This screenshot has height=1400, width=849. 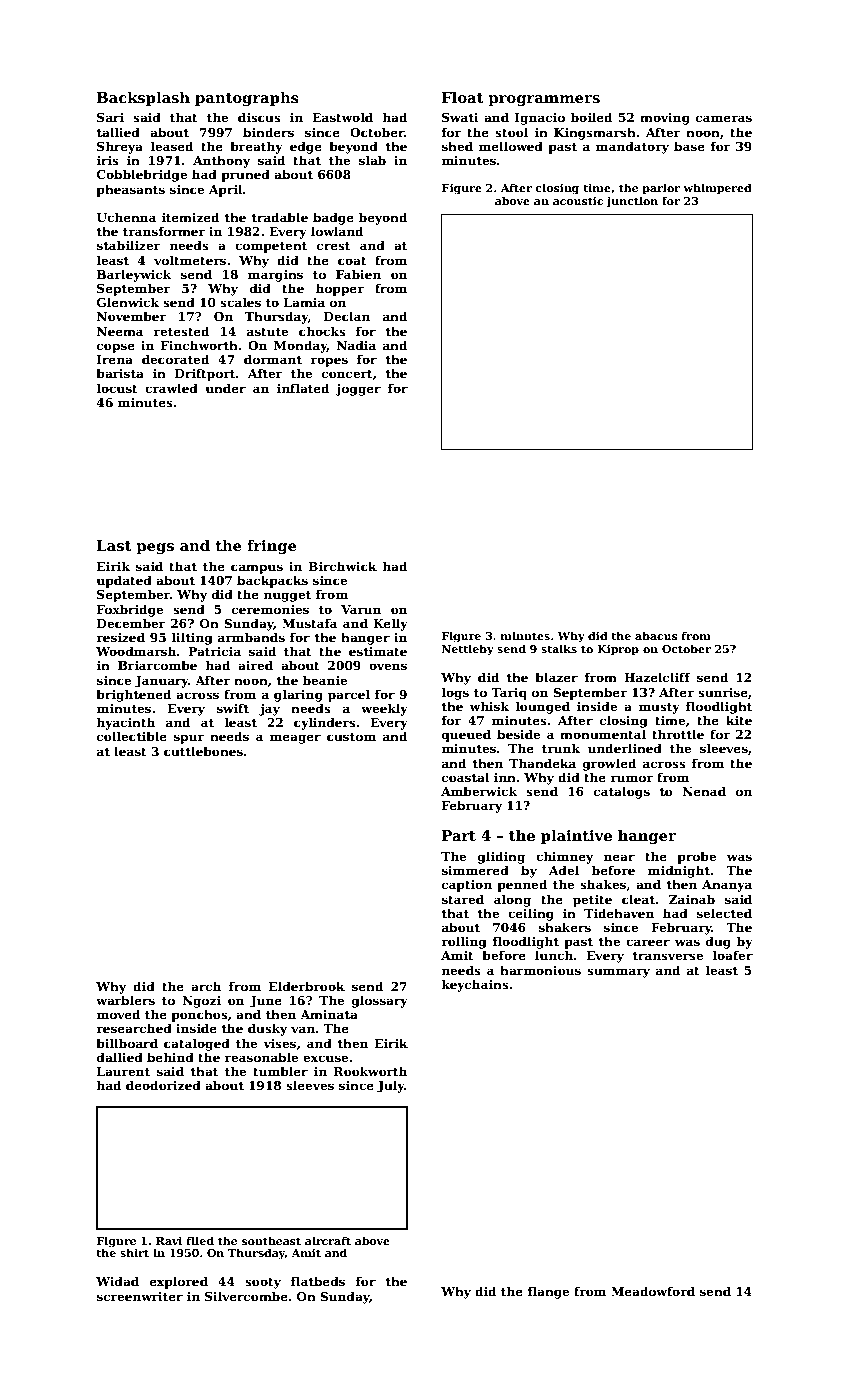 I want to click on moving, so click(x=665, y=119).
